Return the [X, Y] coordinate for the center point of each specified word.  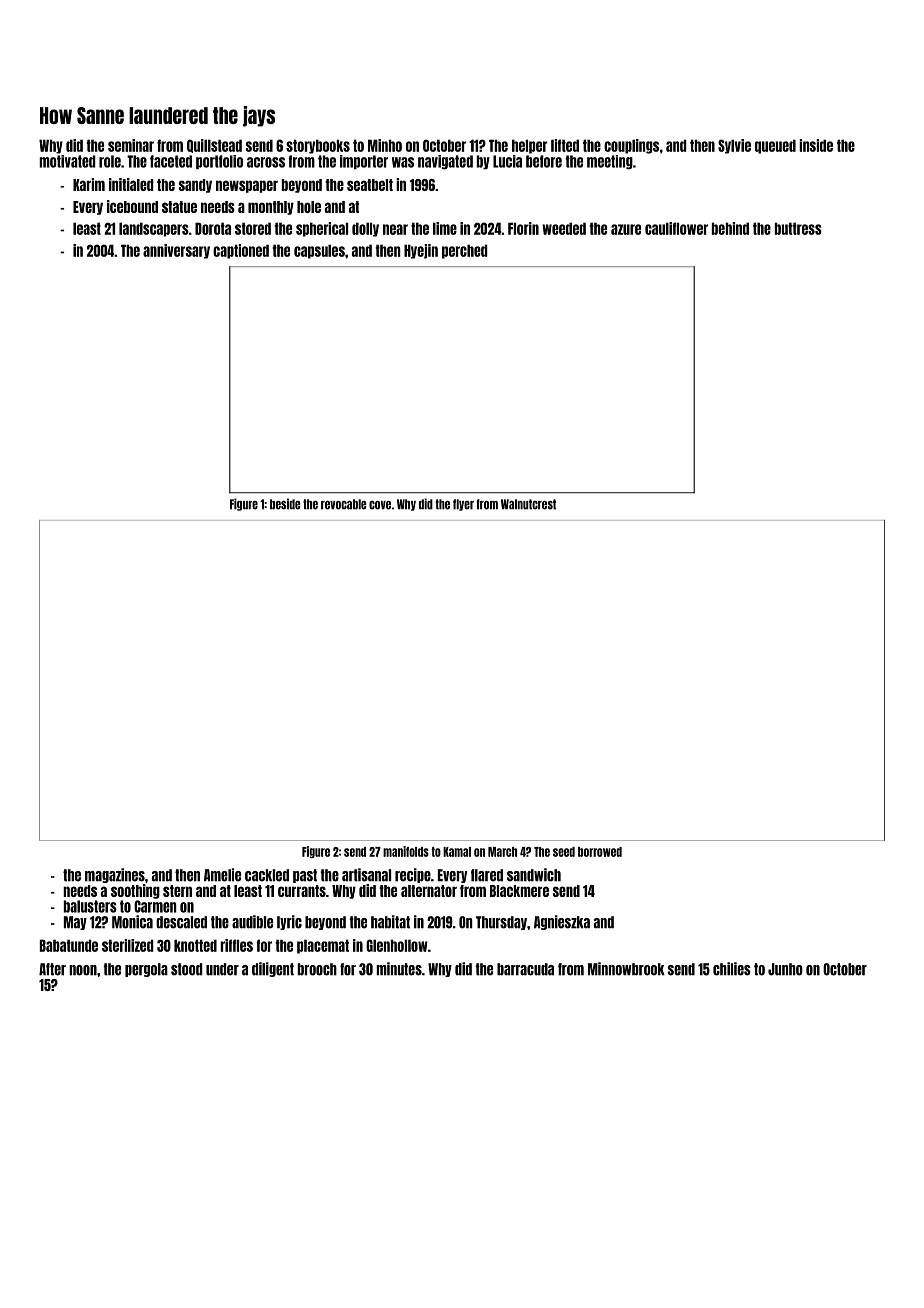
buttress [798, 228]
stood [187, 969]
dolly [365, 229]
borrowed [600, 852]
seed [564, 852]
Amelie [222, 875]
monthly [271, 208]
